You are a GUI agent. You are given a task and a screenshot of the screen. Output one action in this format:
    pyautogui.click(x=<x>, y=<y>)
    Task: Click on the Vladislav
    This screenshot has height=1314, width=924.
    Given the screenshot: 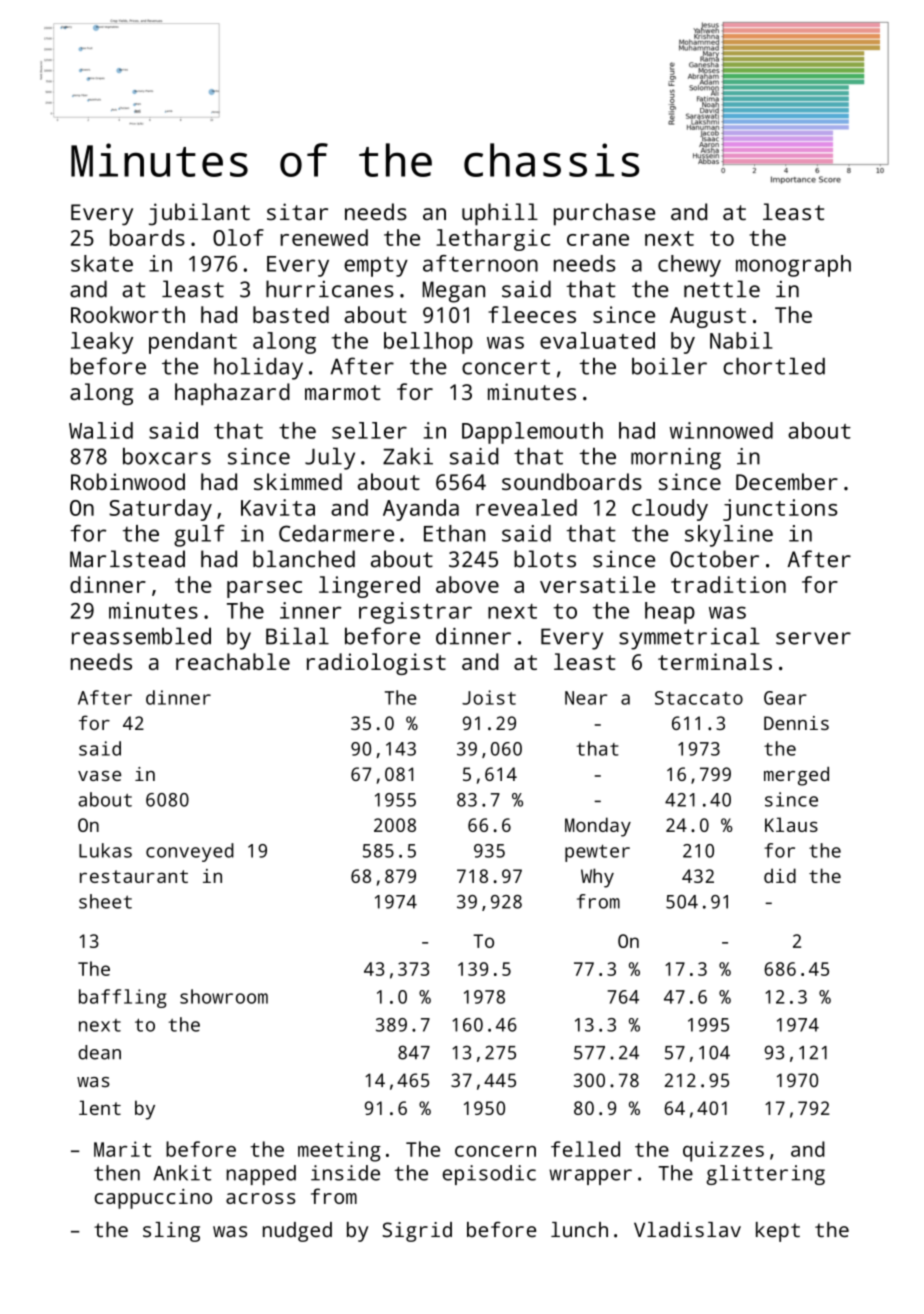 What is the action you would take?
    pyautogui.click(x=687, y=1229)
